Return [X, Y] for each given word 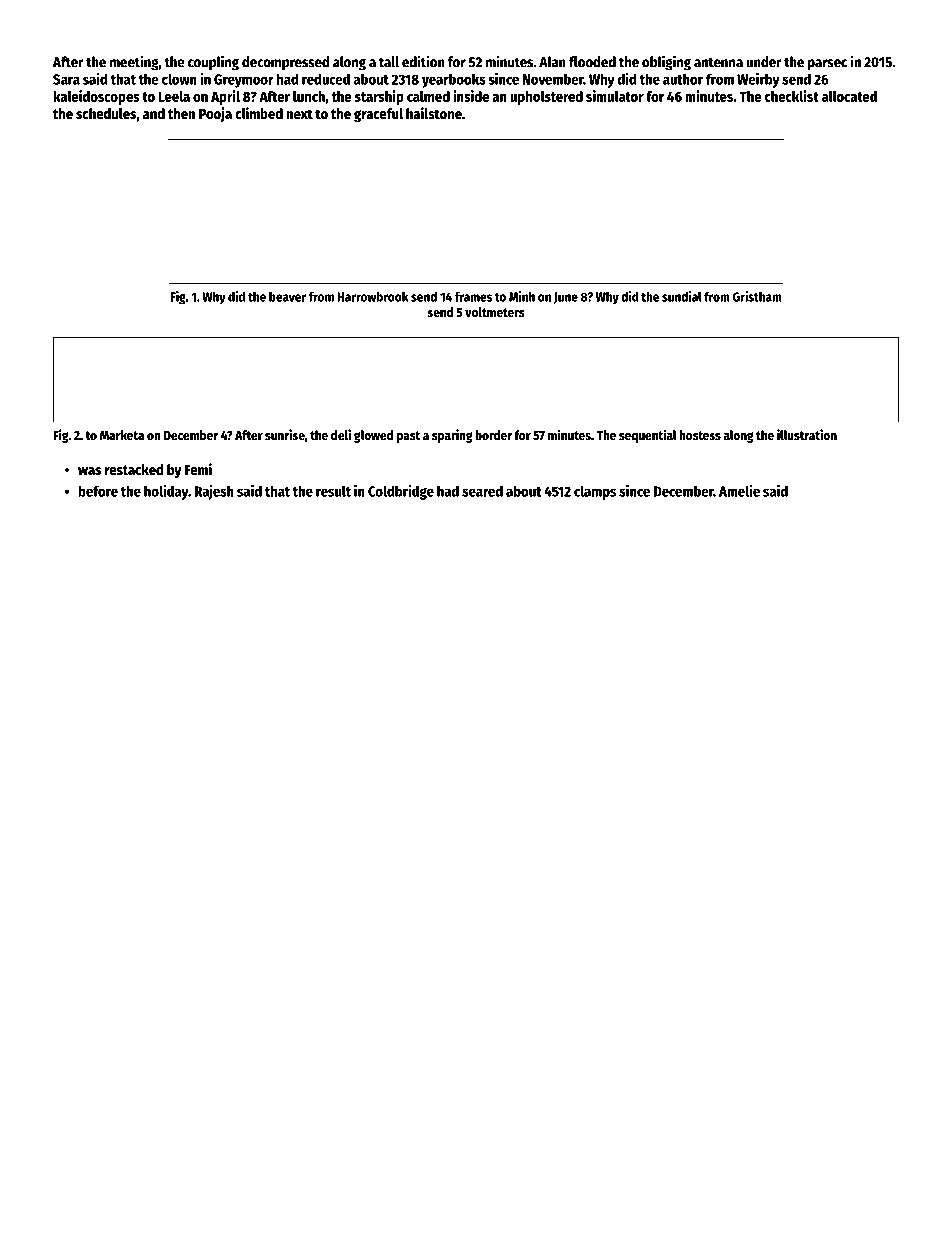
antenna [718, 62]
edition [423, 61]
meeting [134, 63]
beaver [287, 296]
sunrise [285, 434]
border [493, 435]
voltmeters [495, 312]
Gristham [757, 296]
